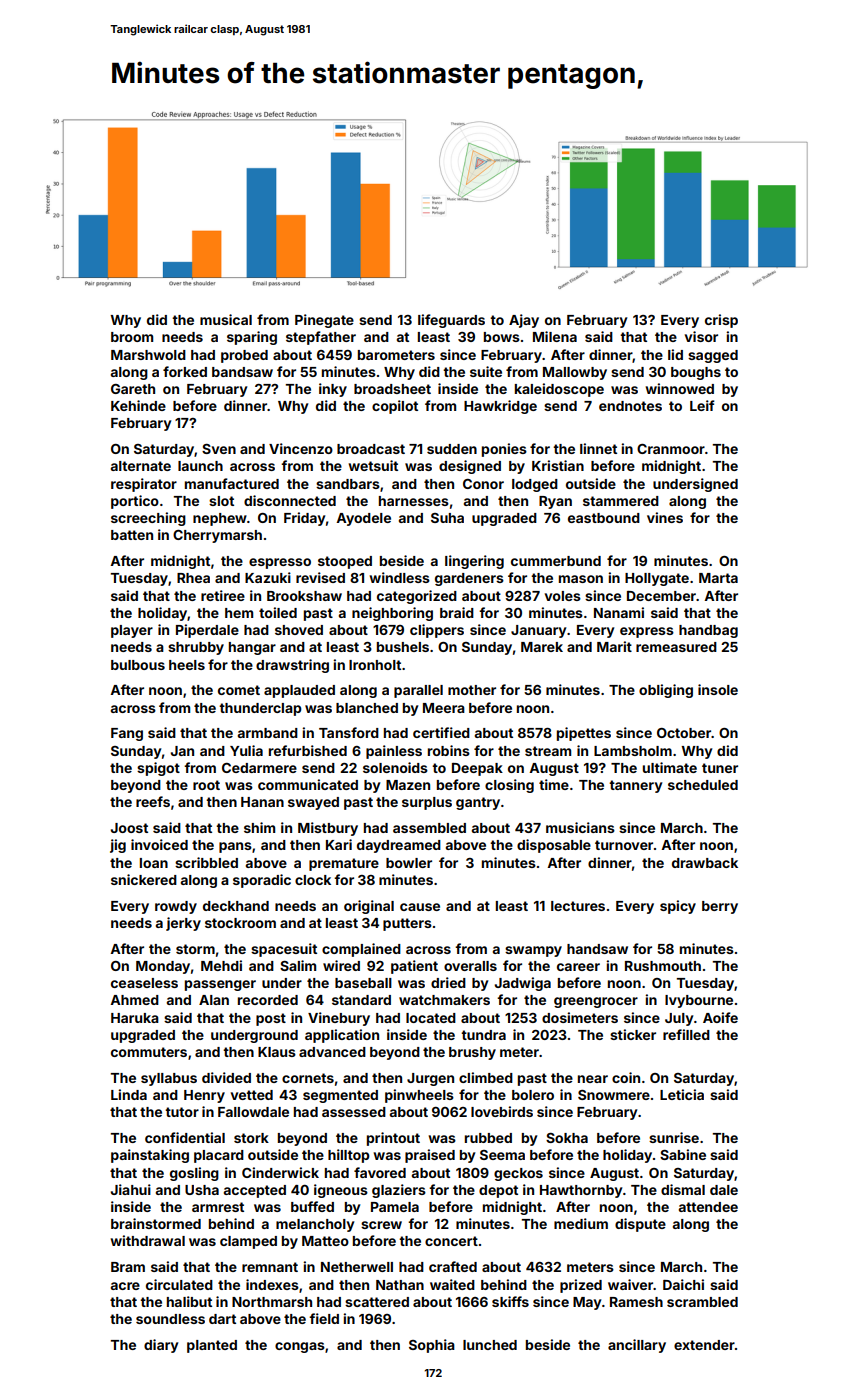 This screenshot has width=849, height=1400. I want to click on Pinegate, so click(324, 321).
